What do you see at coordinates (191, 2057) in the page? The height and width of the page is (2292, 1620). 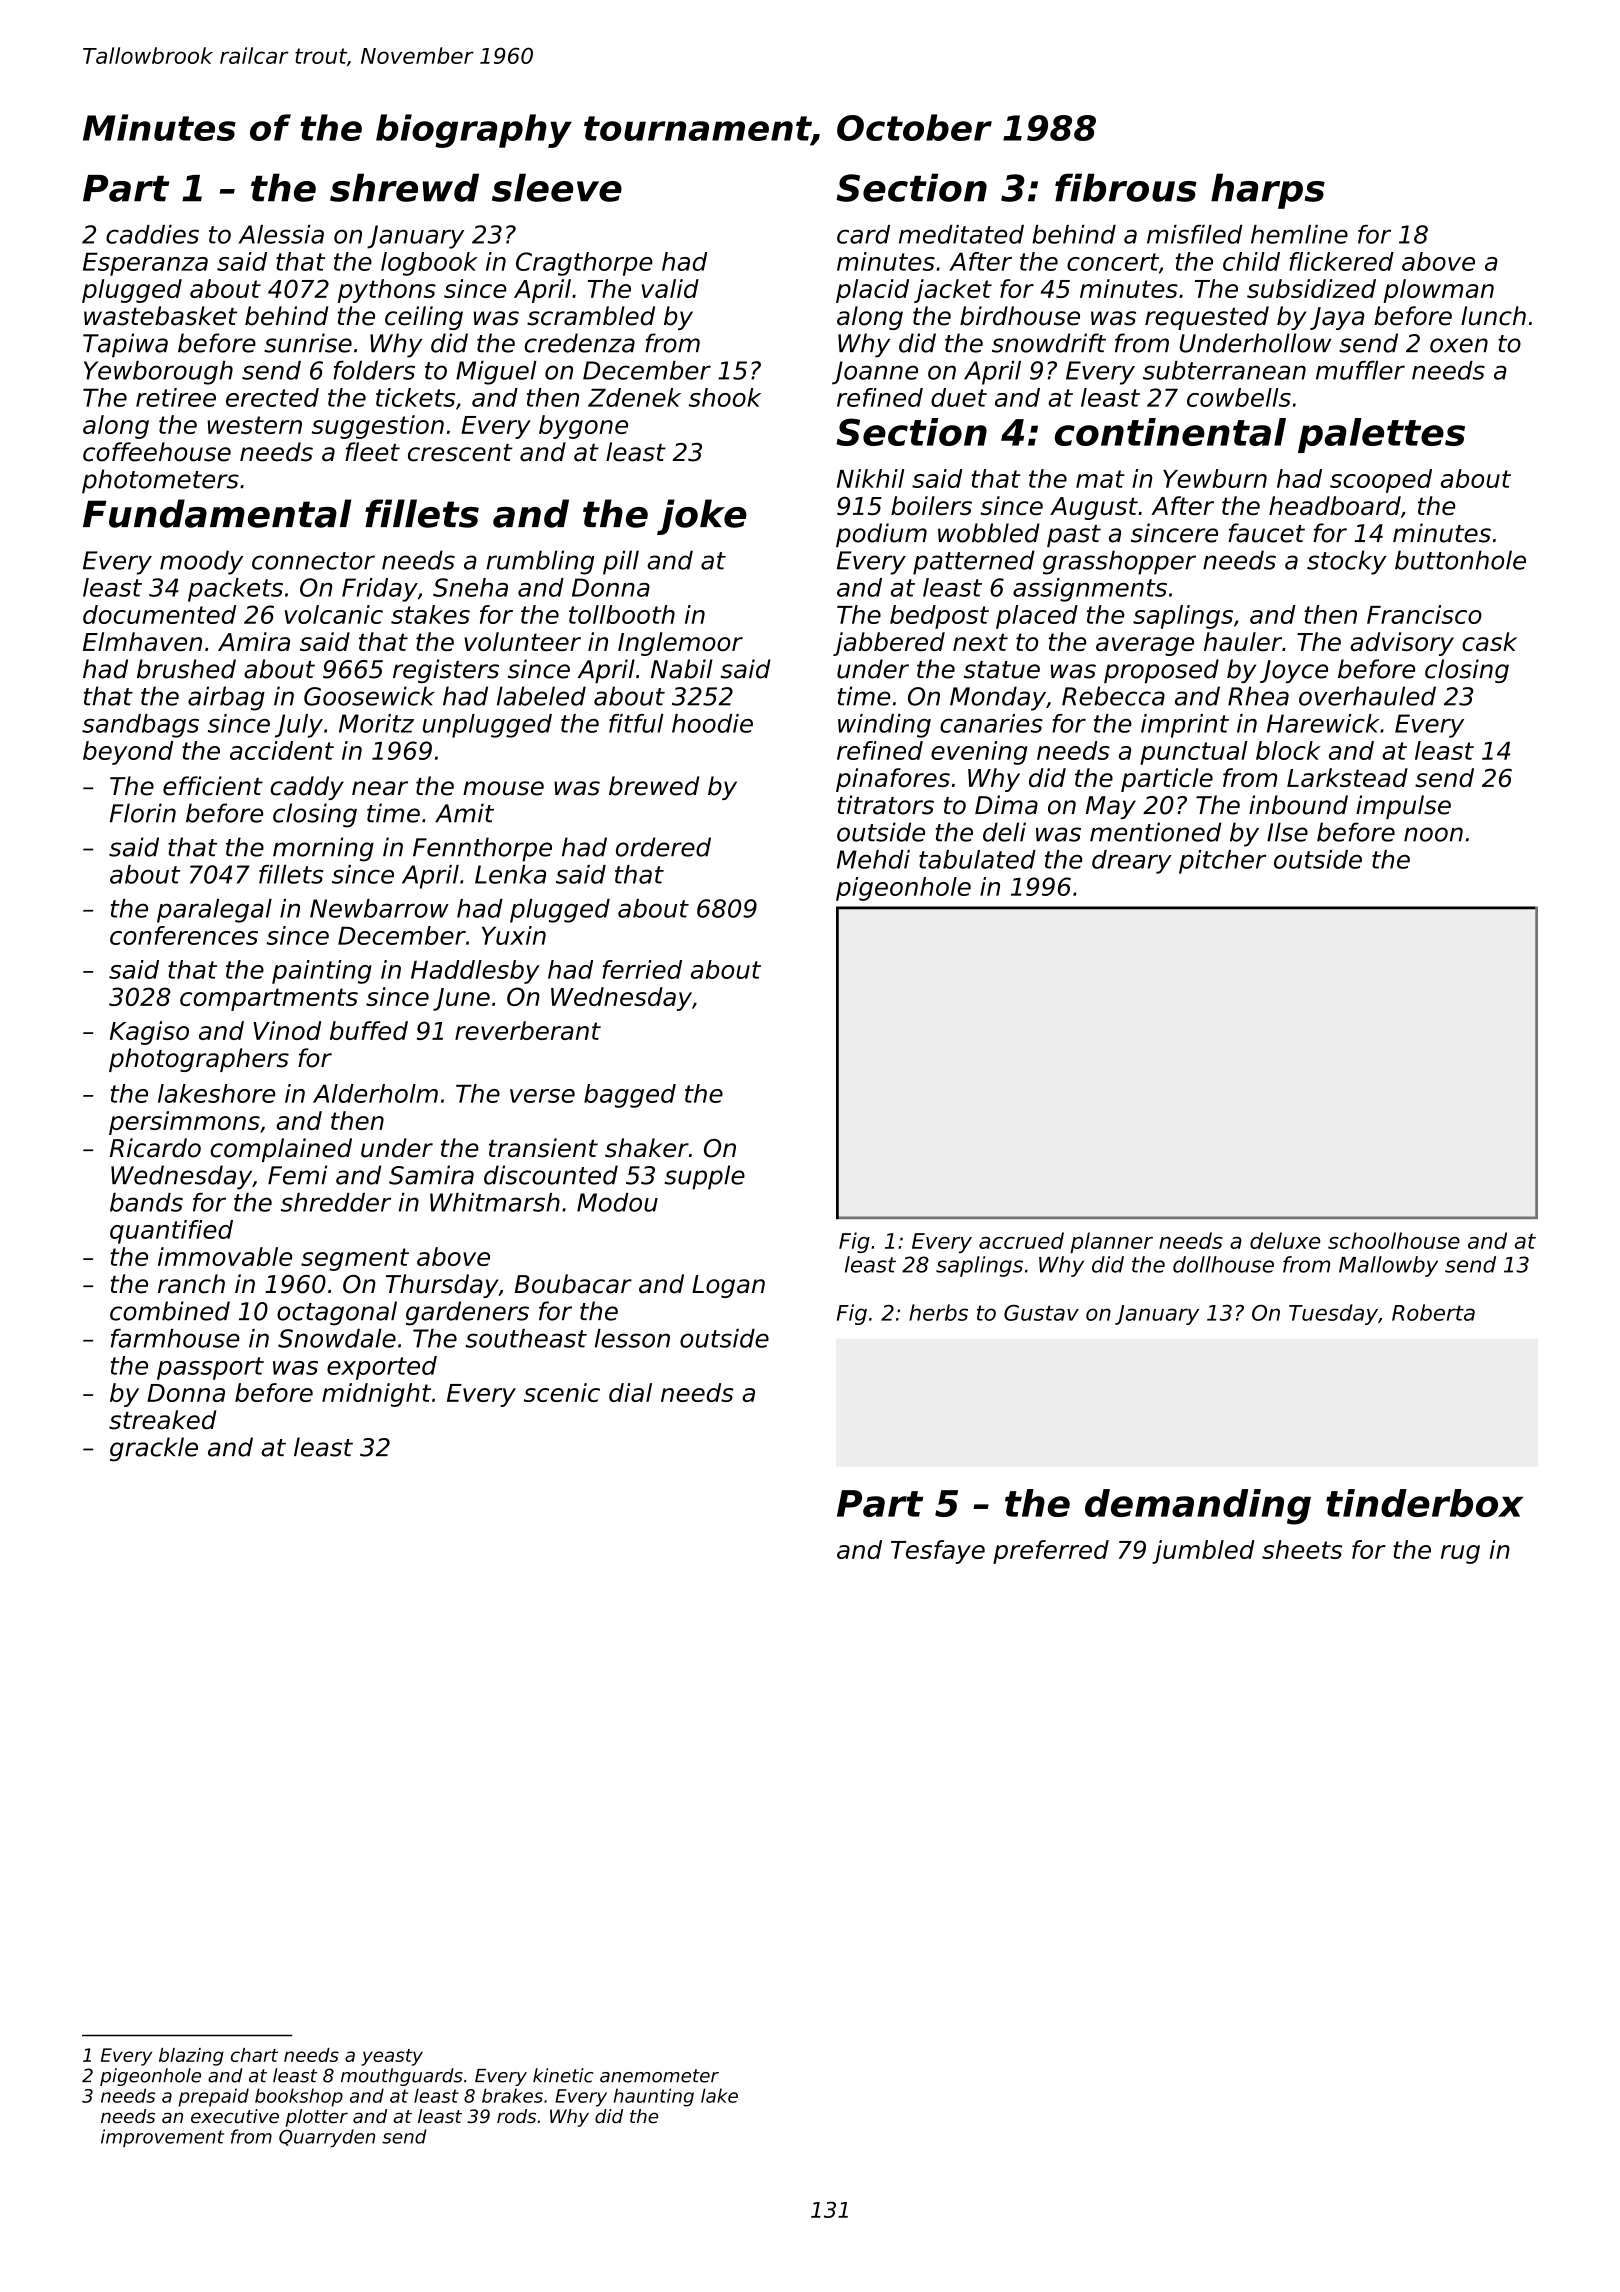 I see `blazing` at bounding box center [191, 2057].
